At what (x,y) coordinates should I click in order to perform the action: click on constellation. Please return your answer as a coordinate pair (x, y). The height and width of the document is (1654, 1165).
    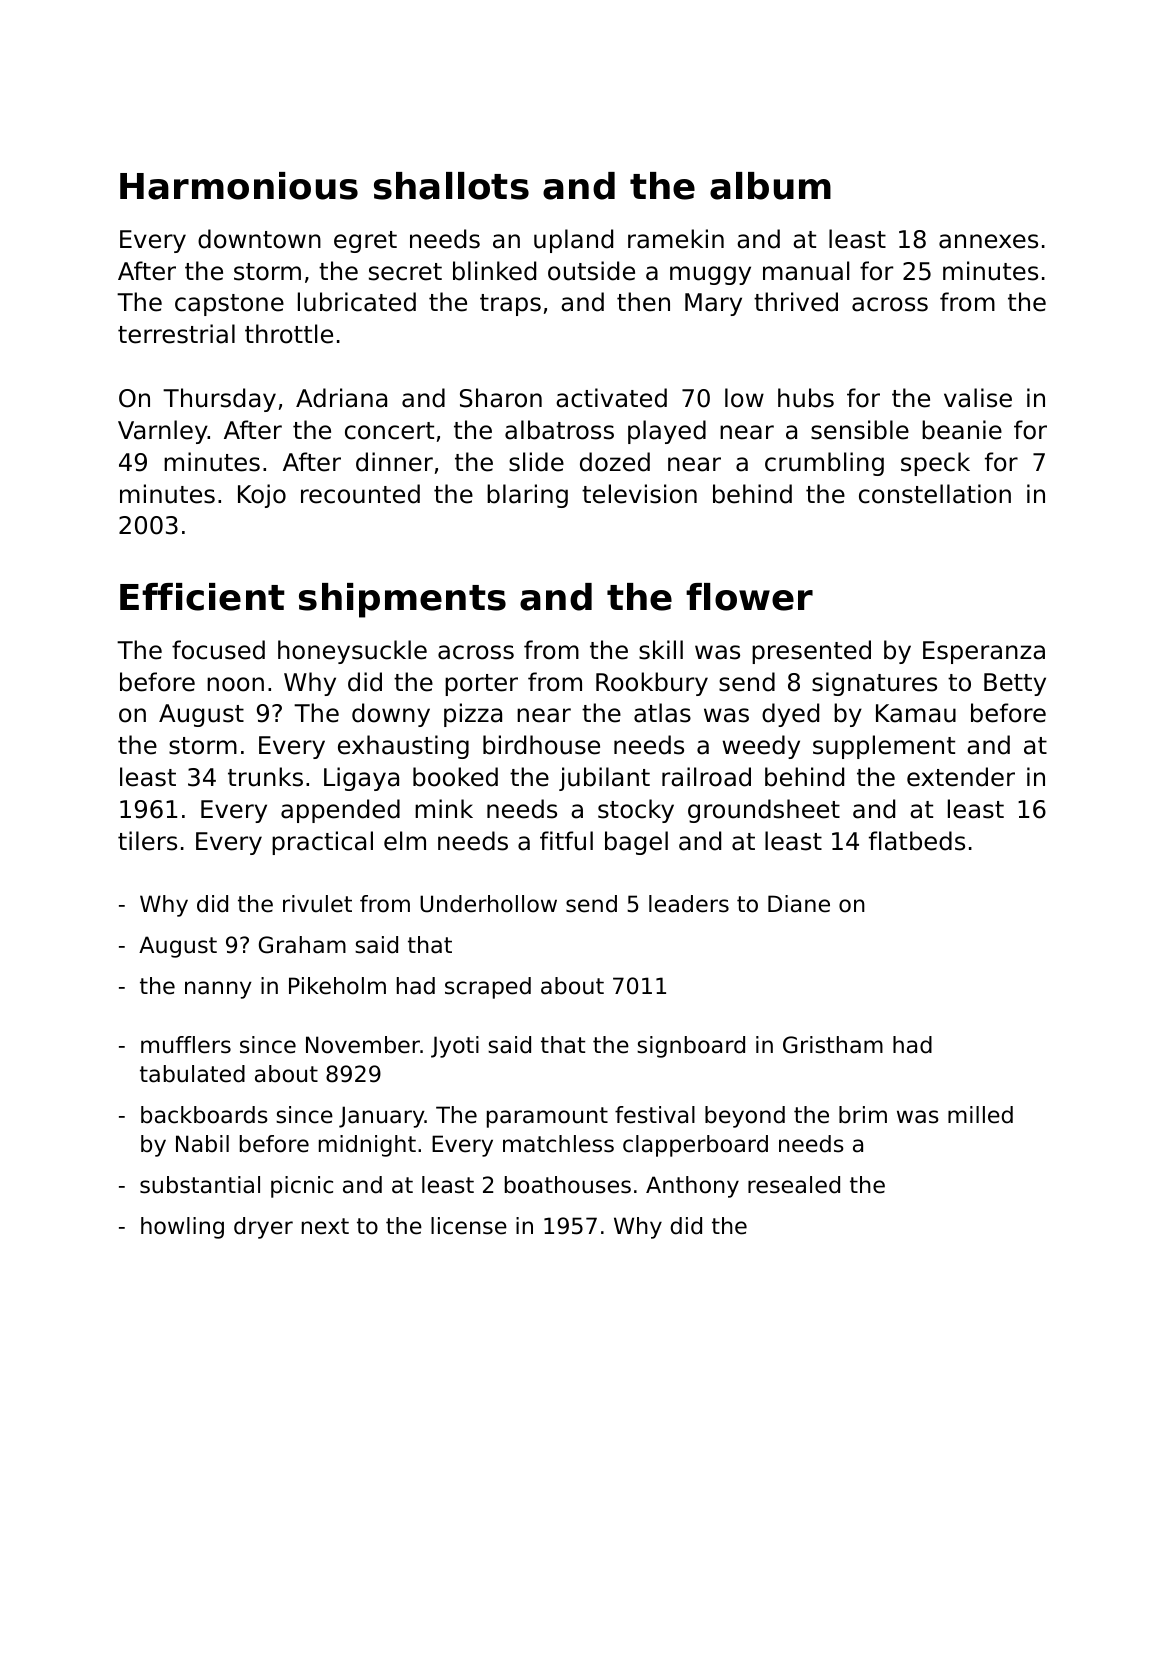
    Looking at the image, I should click on (935, 494).
